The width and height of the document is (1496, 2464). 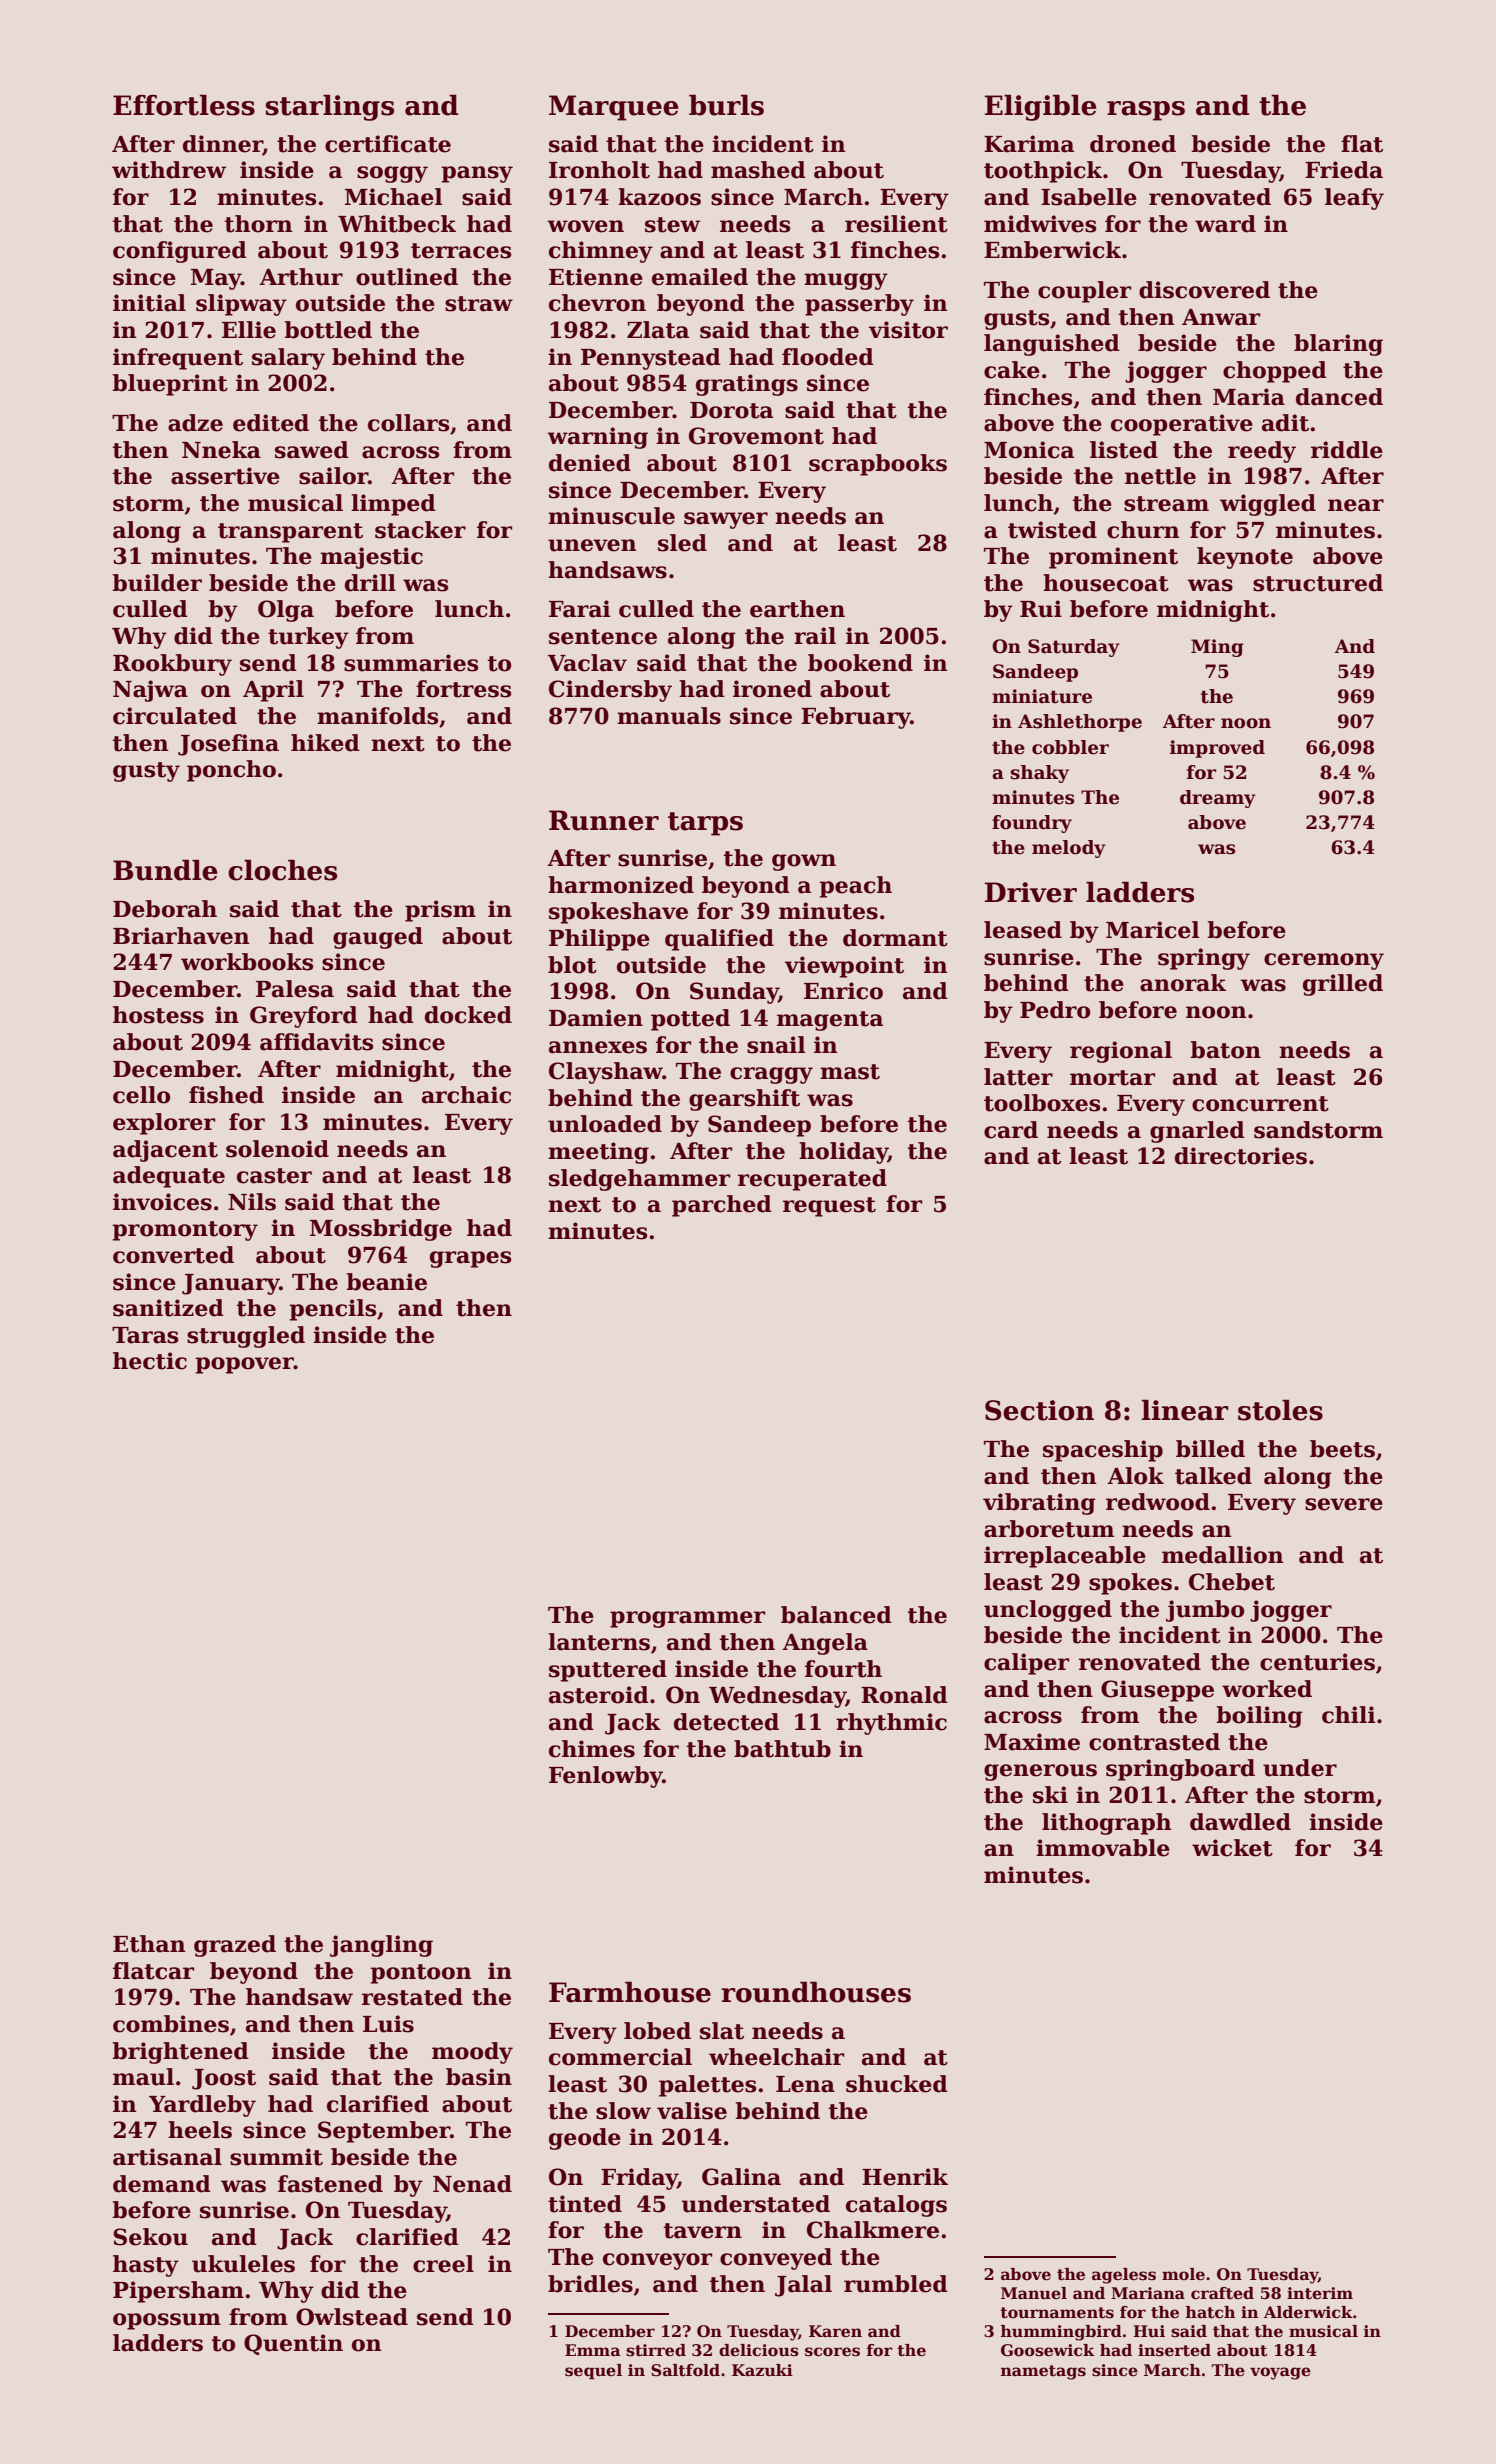 What do you see at coordinates (1041, 107) in the document?
I see `Eligible` at bounding box center [1041, 107].
